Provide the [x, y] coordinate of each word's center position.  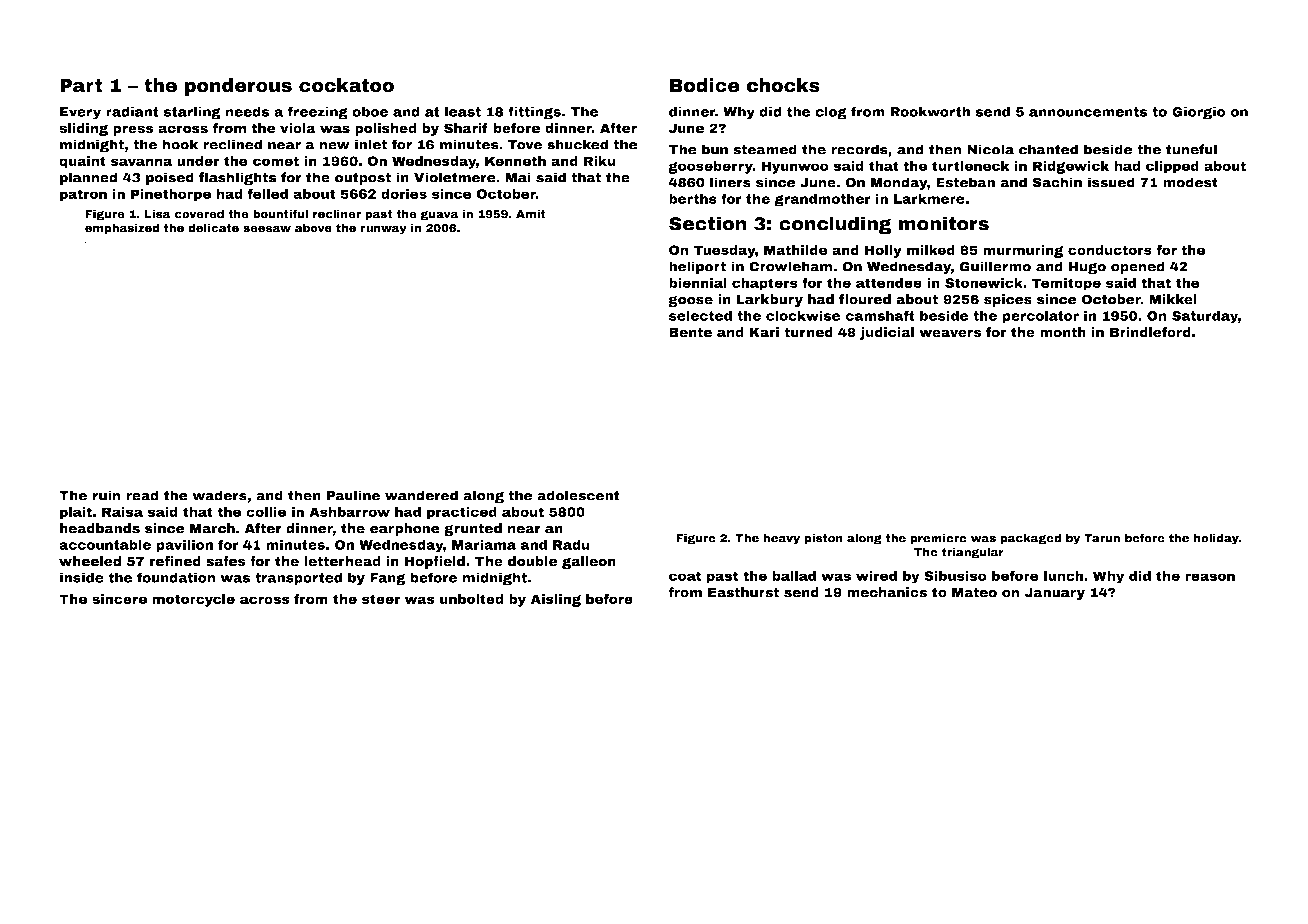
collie [266, 512]
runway [384, 230]
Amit [531, 214]
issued [1111, 182]
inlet [371, 144]
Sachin [1057, 182]
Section [708, 223]
